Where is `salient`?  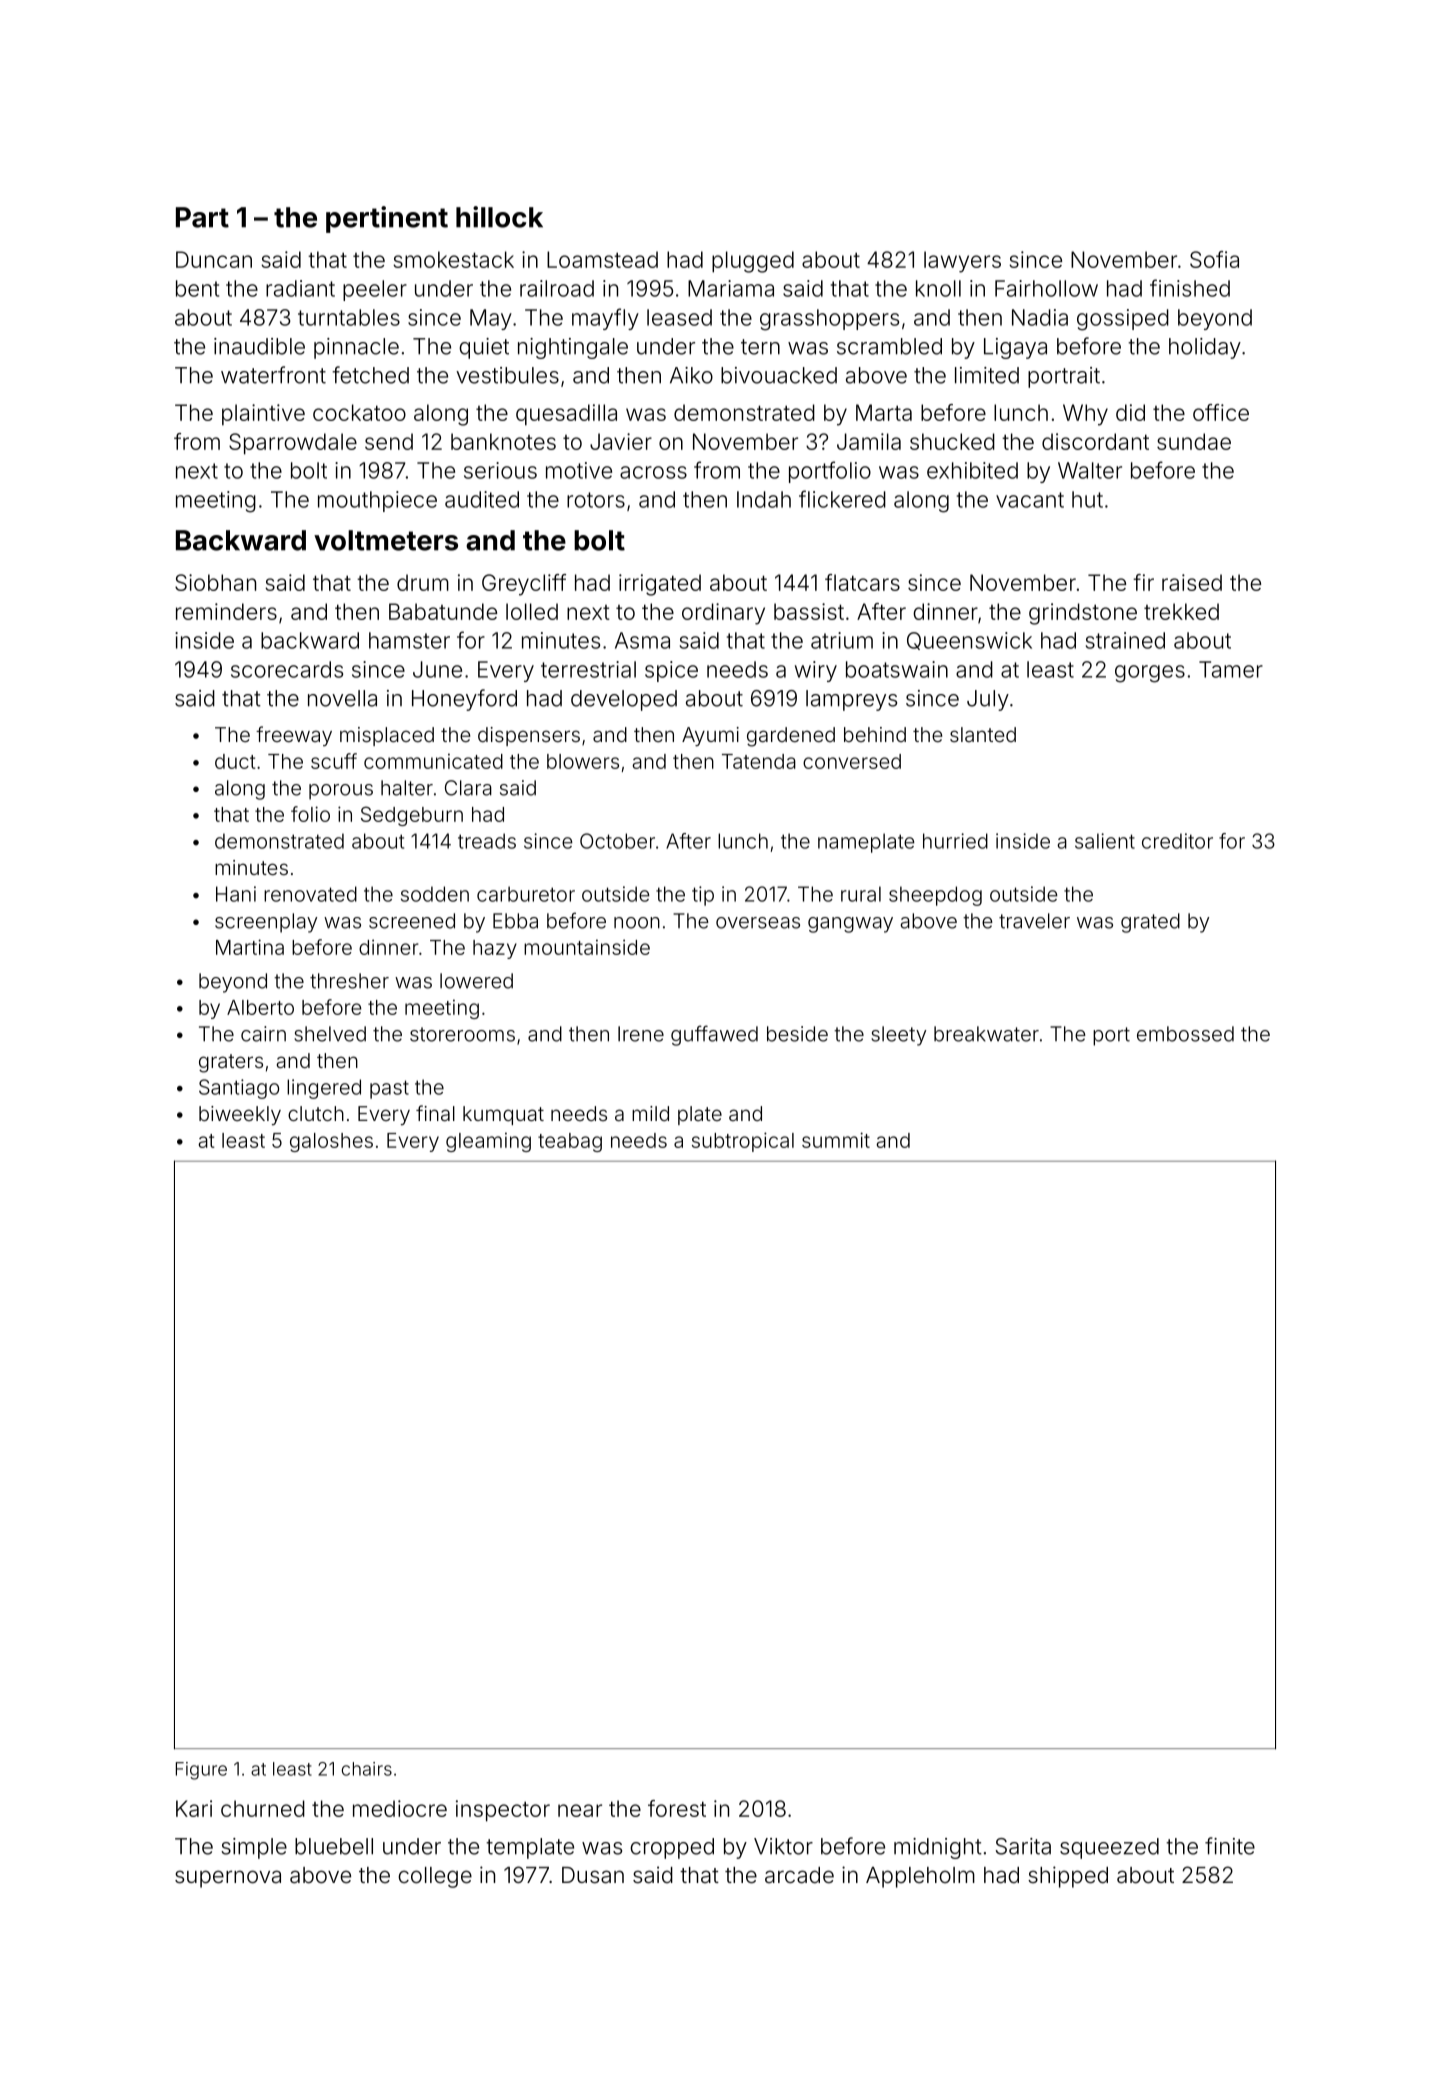
salient is located at coordinates (1105, 841).
